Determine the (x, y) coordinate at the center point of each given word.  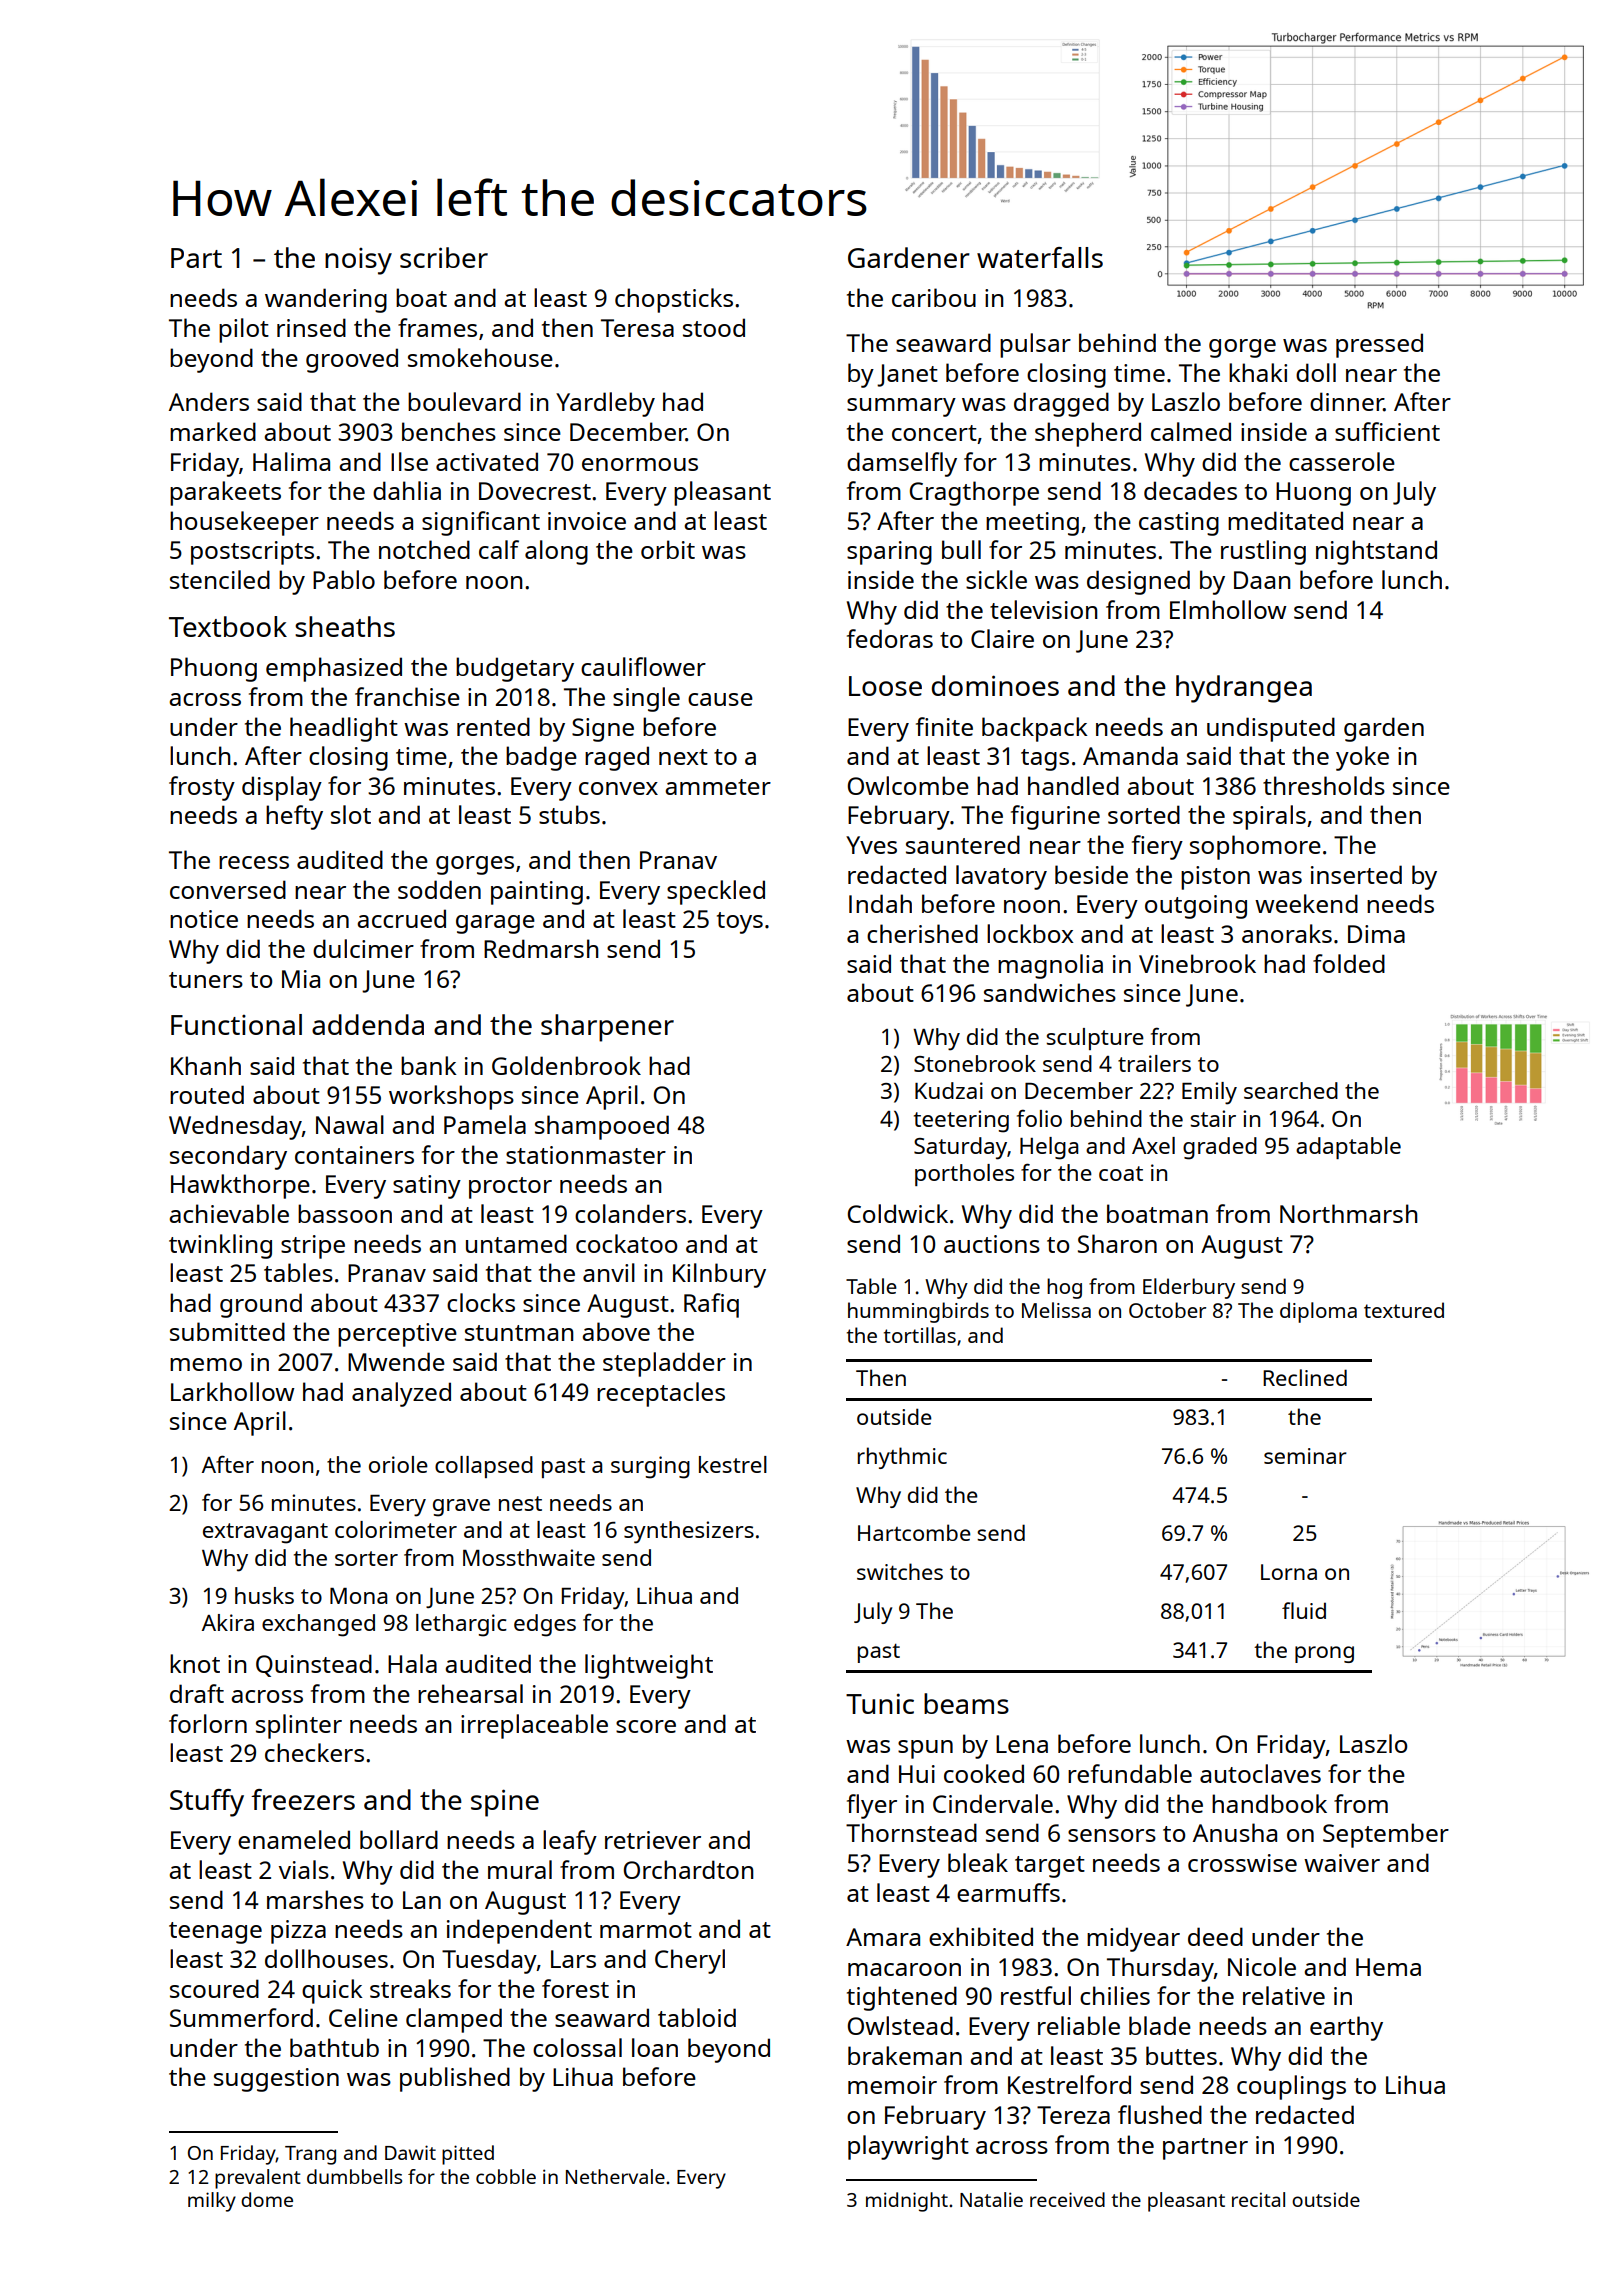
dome (267, 2199)
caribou (934, 297)
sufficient (1387, 431)
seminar (1305, 1456)
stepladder (664, 1364)
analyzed (401, 1394)
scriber (444, 257)
